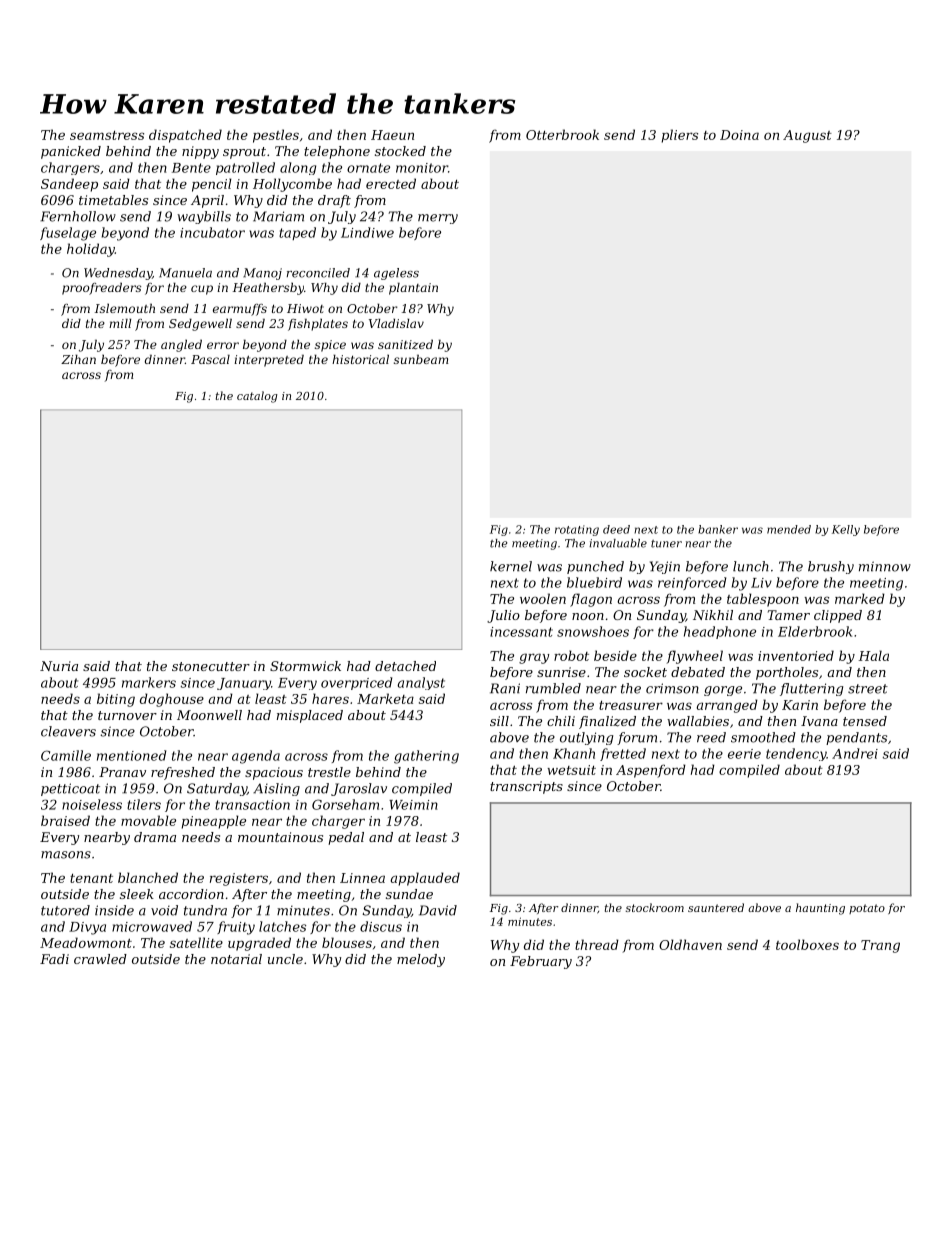  What do you see at coordinates (107, 135) in the image?
I see `seamstress` at bounding box center [107, 135].
